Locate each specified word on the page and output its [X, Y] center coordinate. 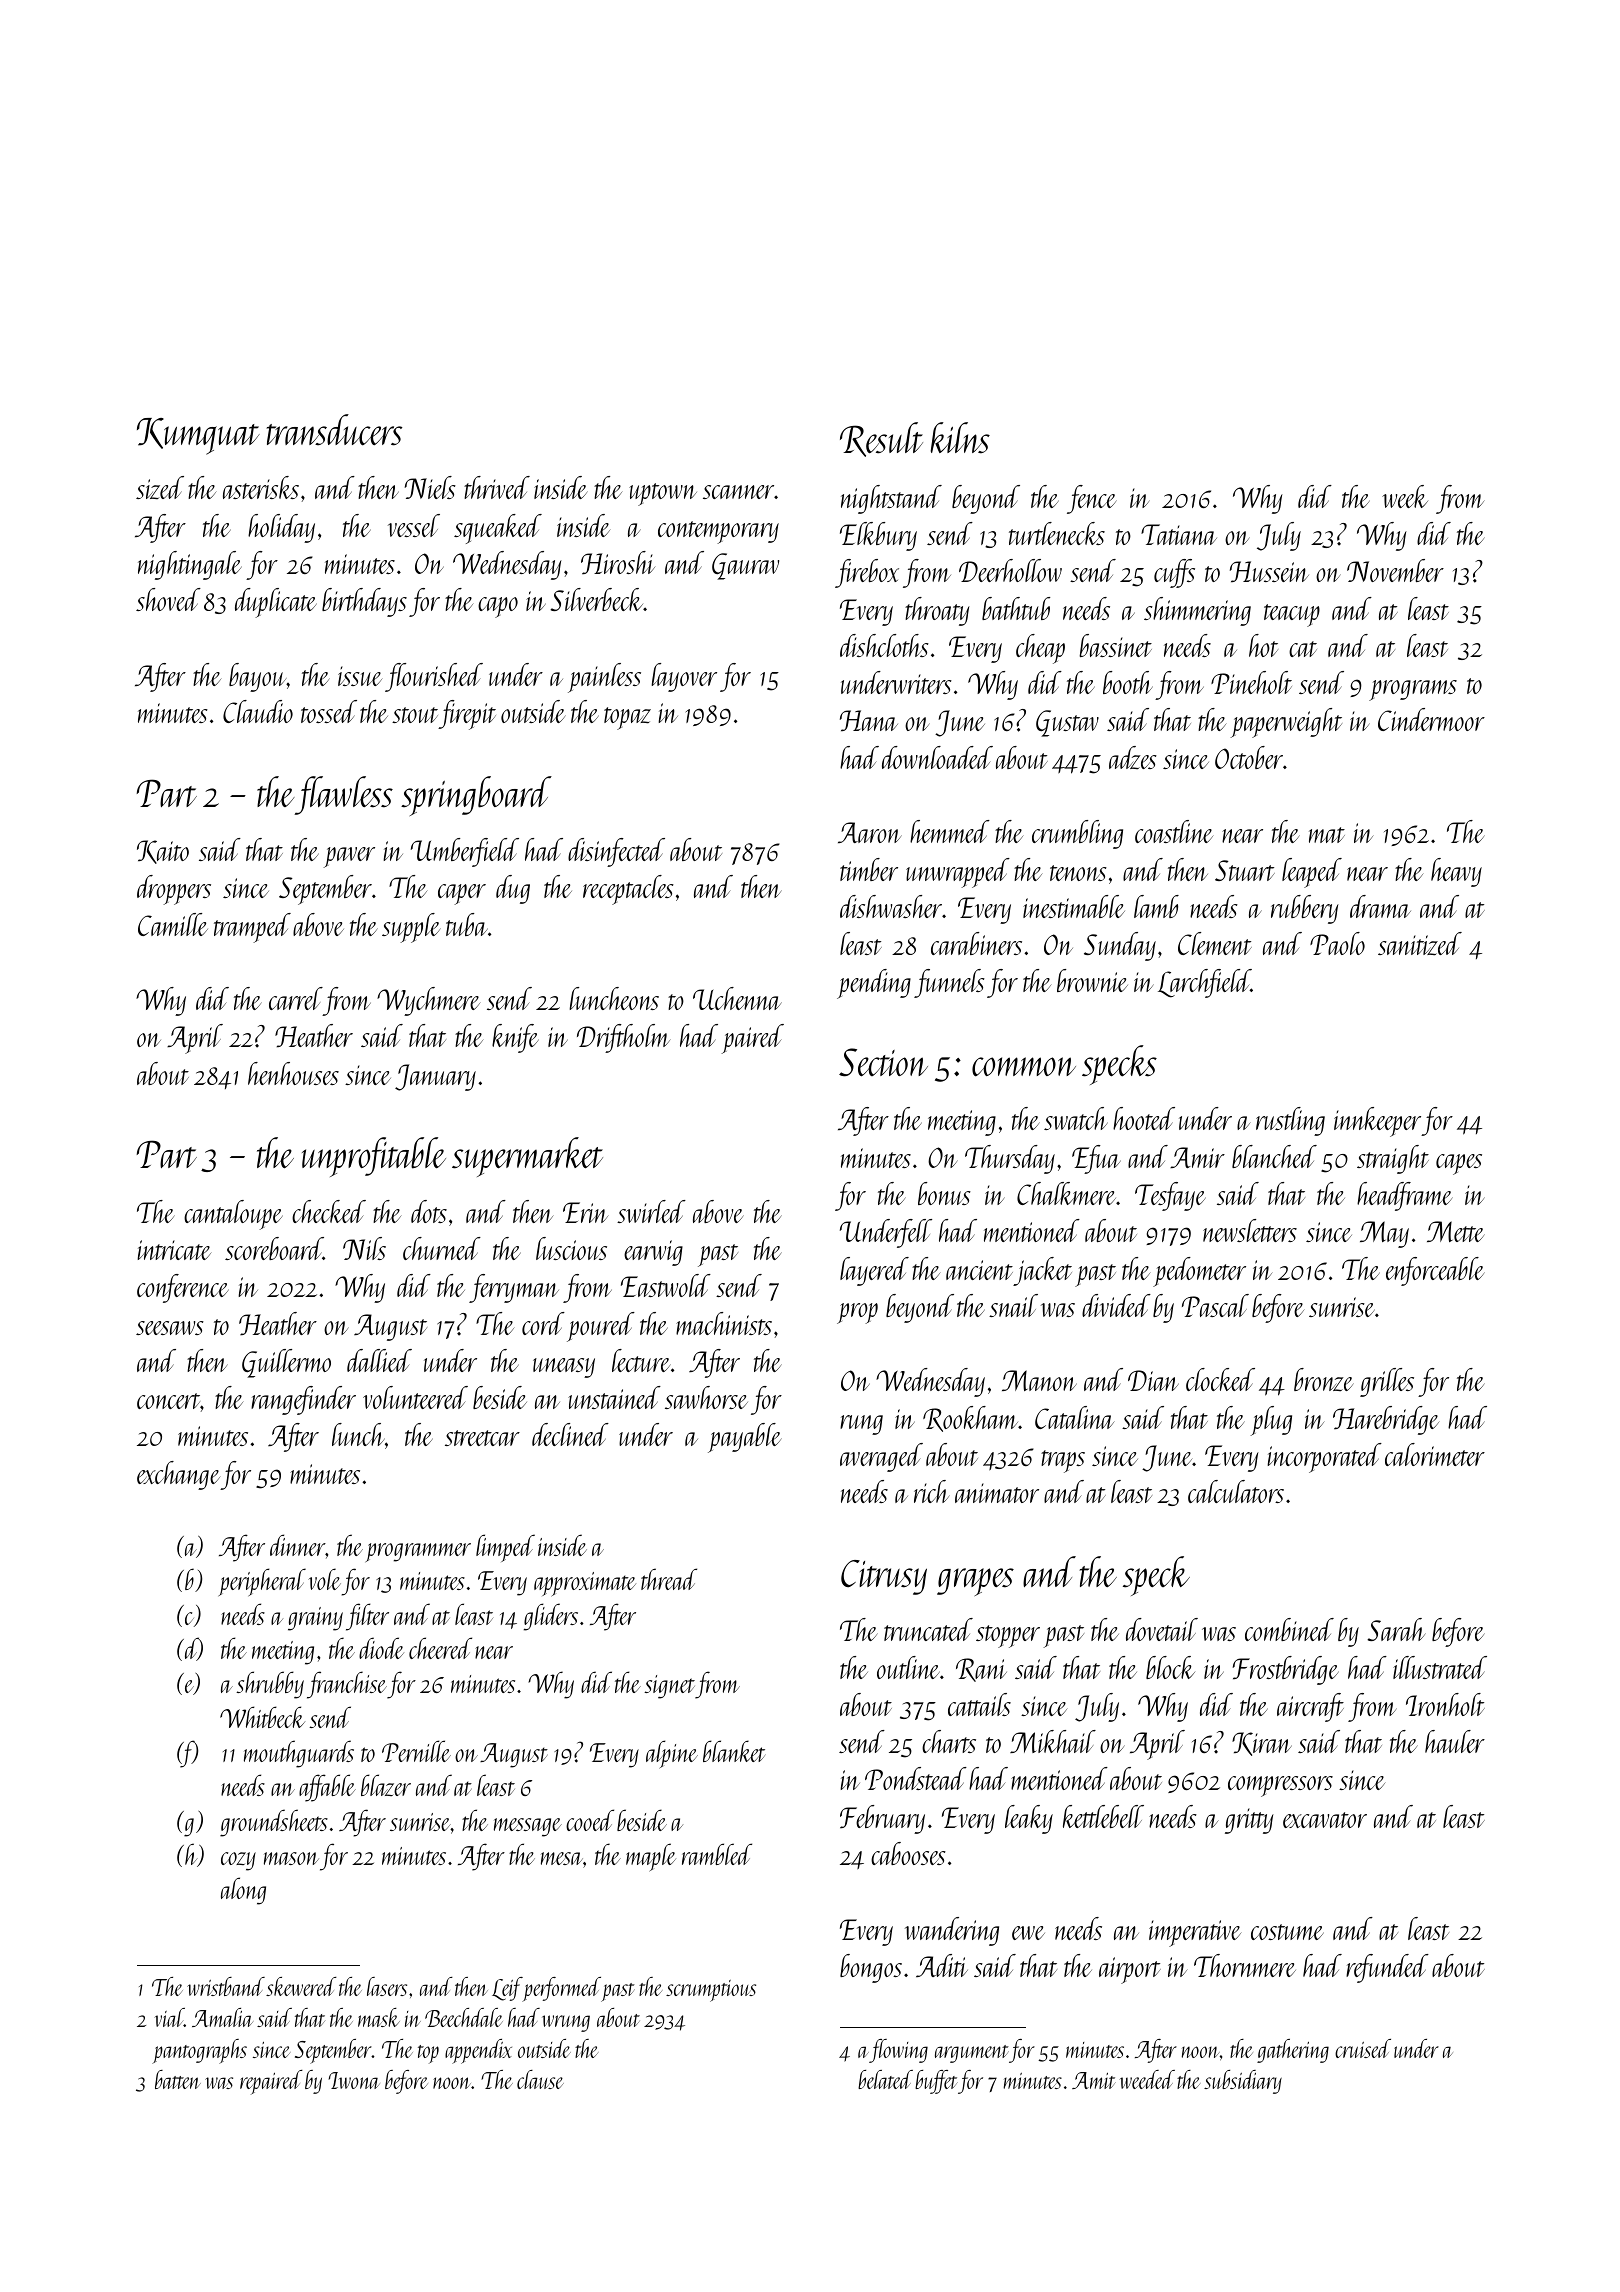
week [1405, 496]
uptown [663, 494]
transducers [334, 430]
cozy [238, 1861]
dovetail [1162, 1629]
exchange [179, 1475]
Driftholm [624, 1038]
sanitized [1420, 944]
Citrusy [884, 1577]
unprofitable [374, 1157]
